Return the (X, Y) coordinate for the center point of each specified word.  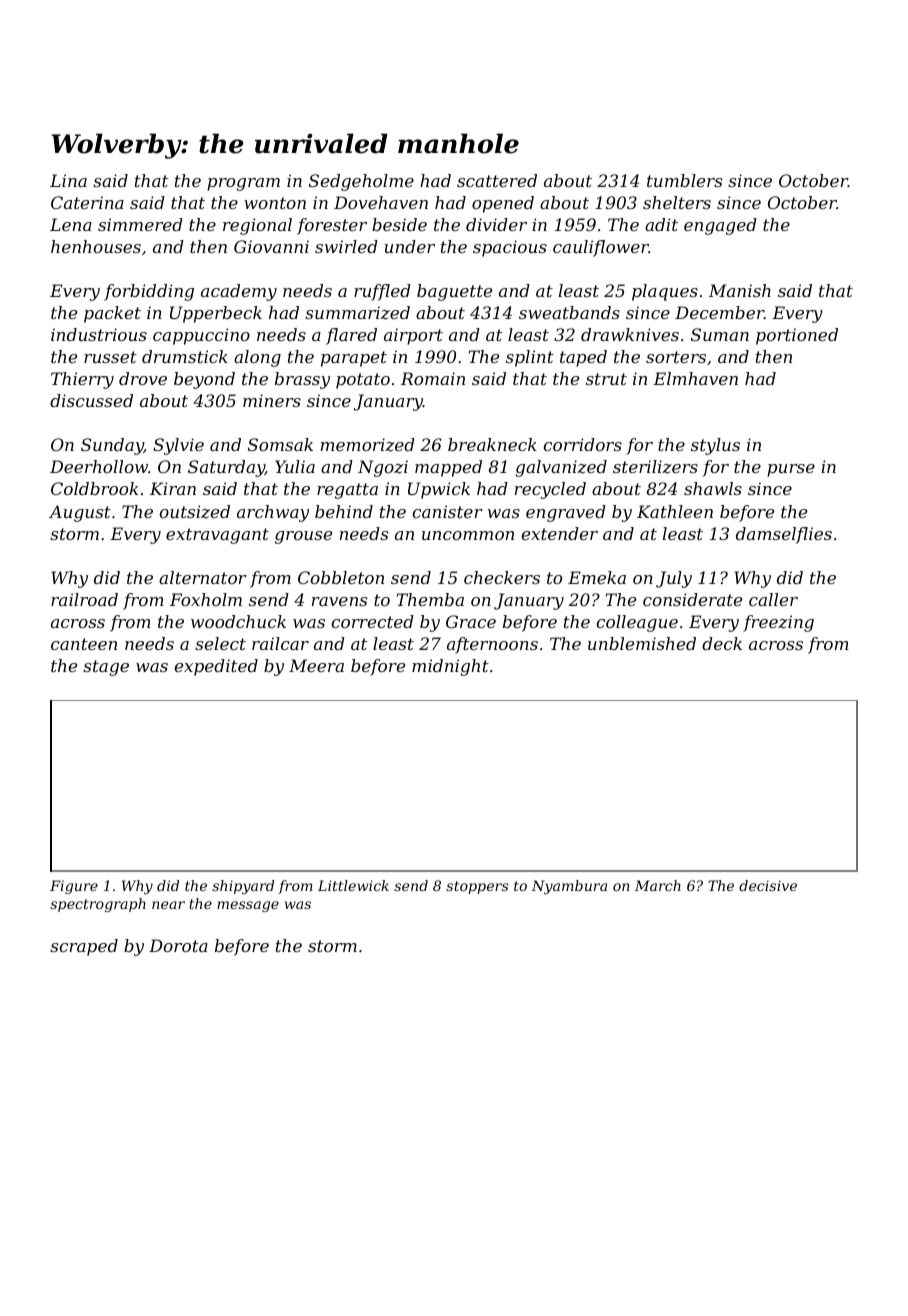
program (243, 184)
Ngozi (383, 468)
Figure (74, 887)
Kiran (173, 488)
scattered (497, 180)
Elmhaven (695, 378)
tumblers (684, 180)
